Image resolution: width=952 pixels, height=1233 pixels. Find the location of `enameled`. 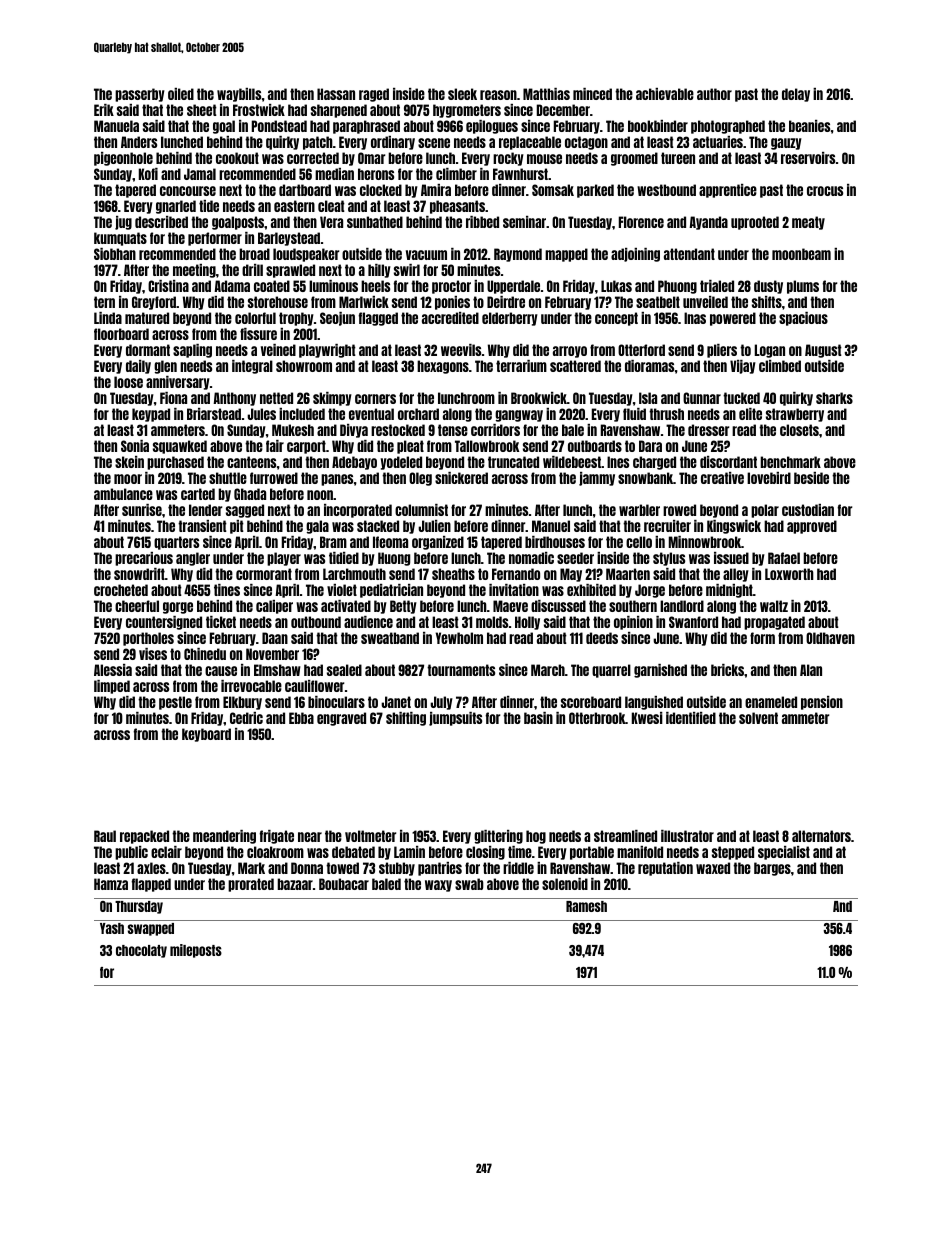

enameled is located at coordinates (771, 702).
